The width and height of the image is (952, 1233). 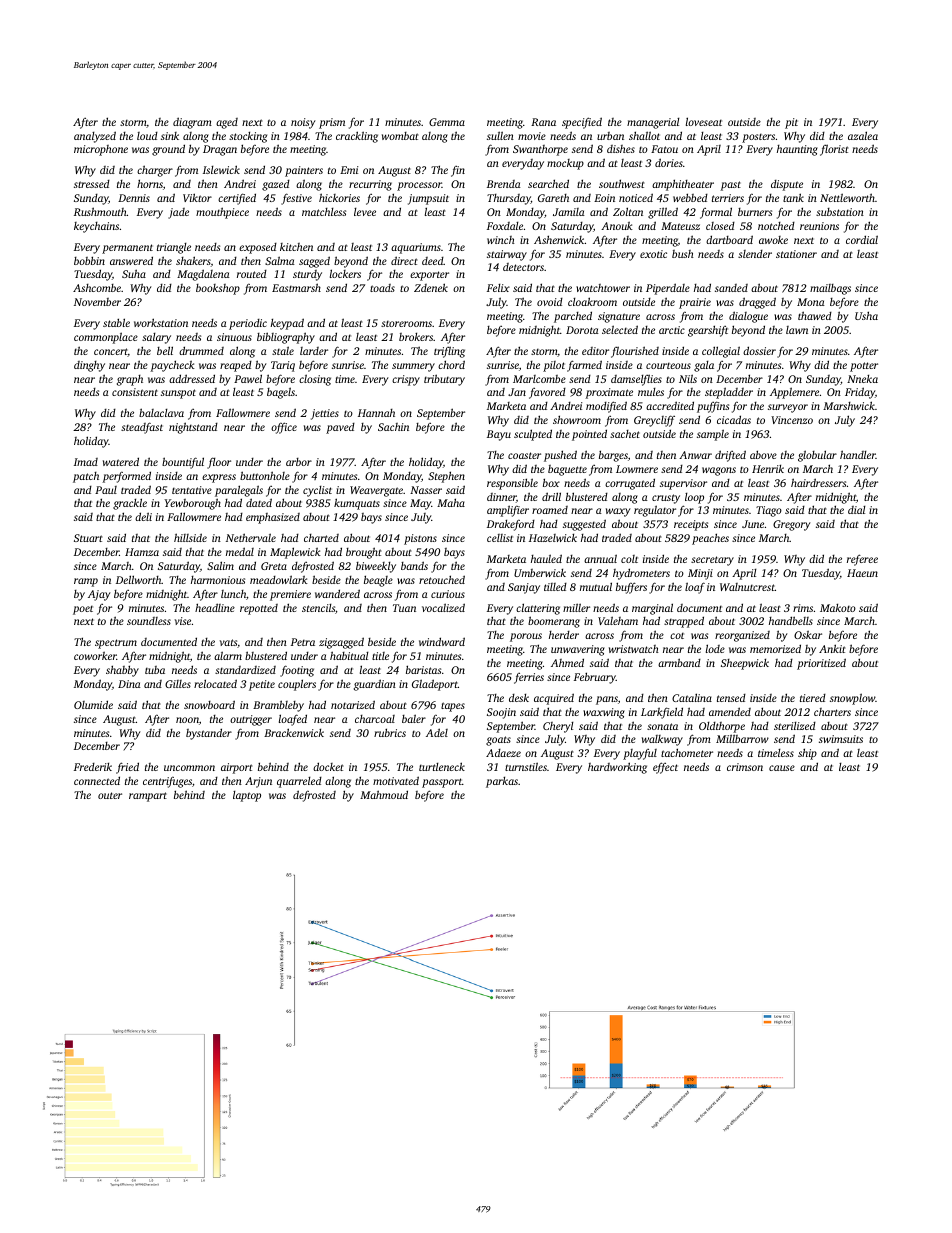 I want to click on parkas, so click(x=502, y=782).
